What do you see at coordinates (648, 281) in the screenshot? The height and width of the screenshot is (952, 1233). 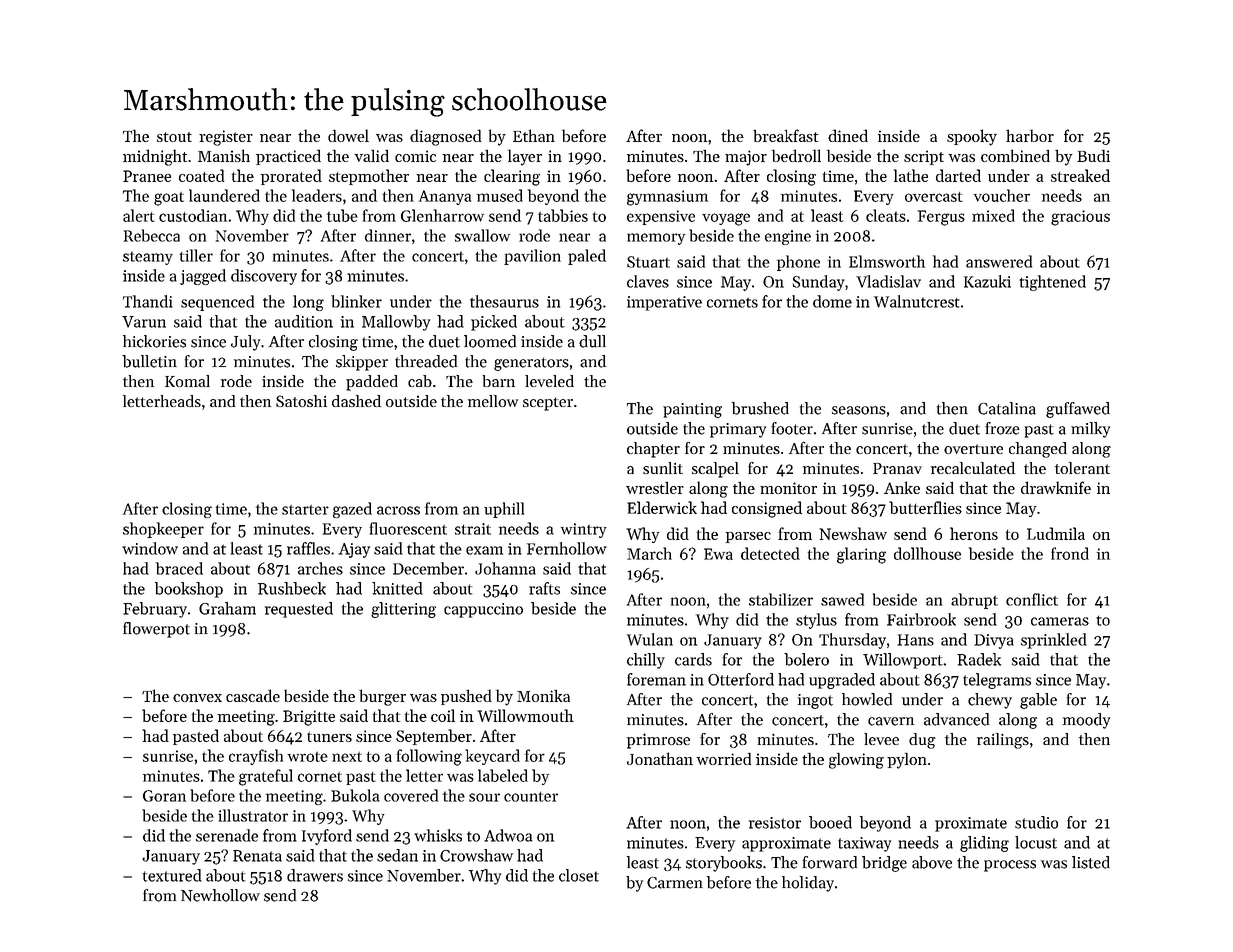 I see `claves` at bounding box center [648, 281].
